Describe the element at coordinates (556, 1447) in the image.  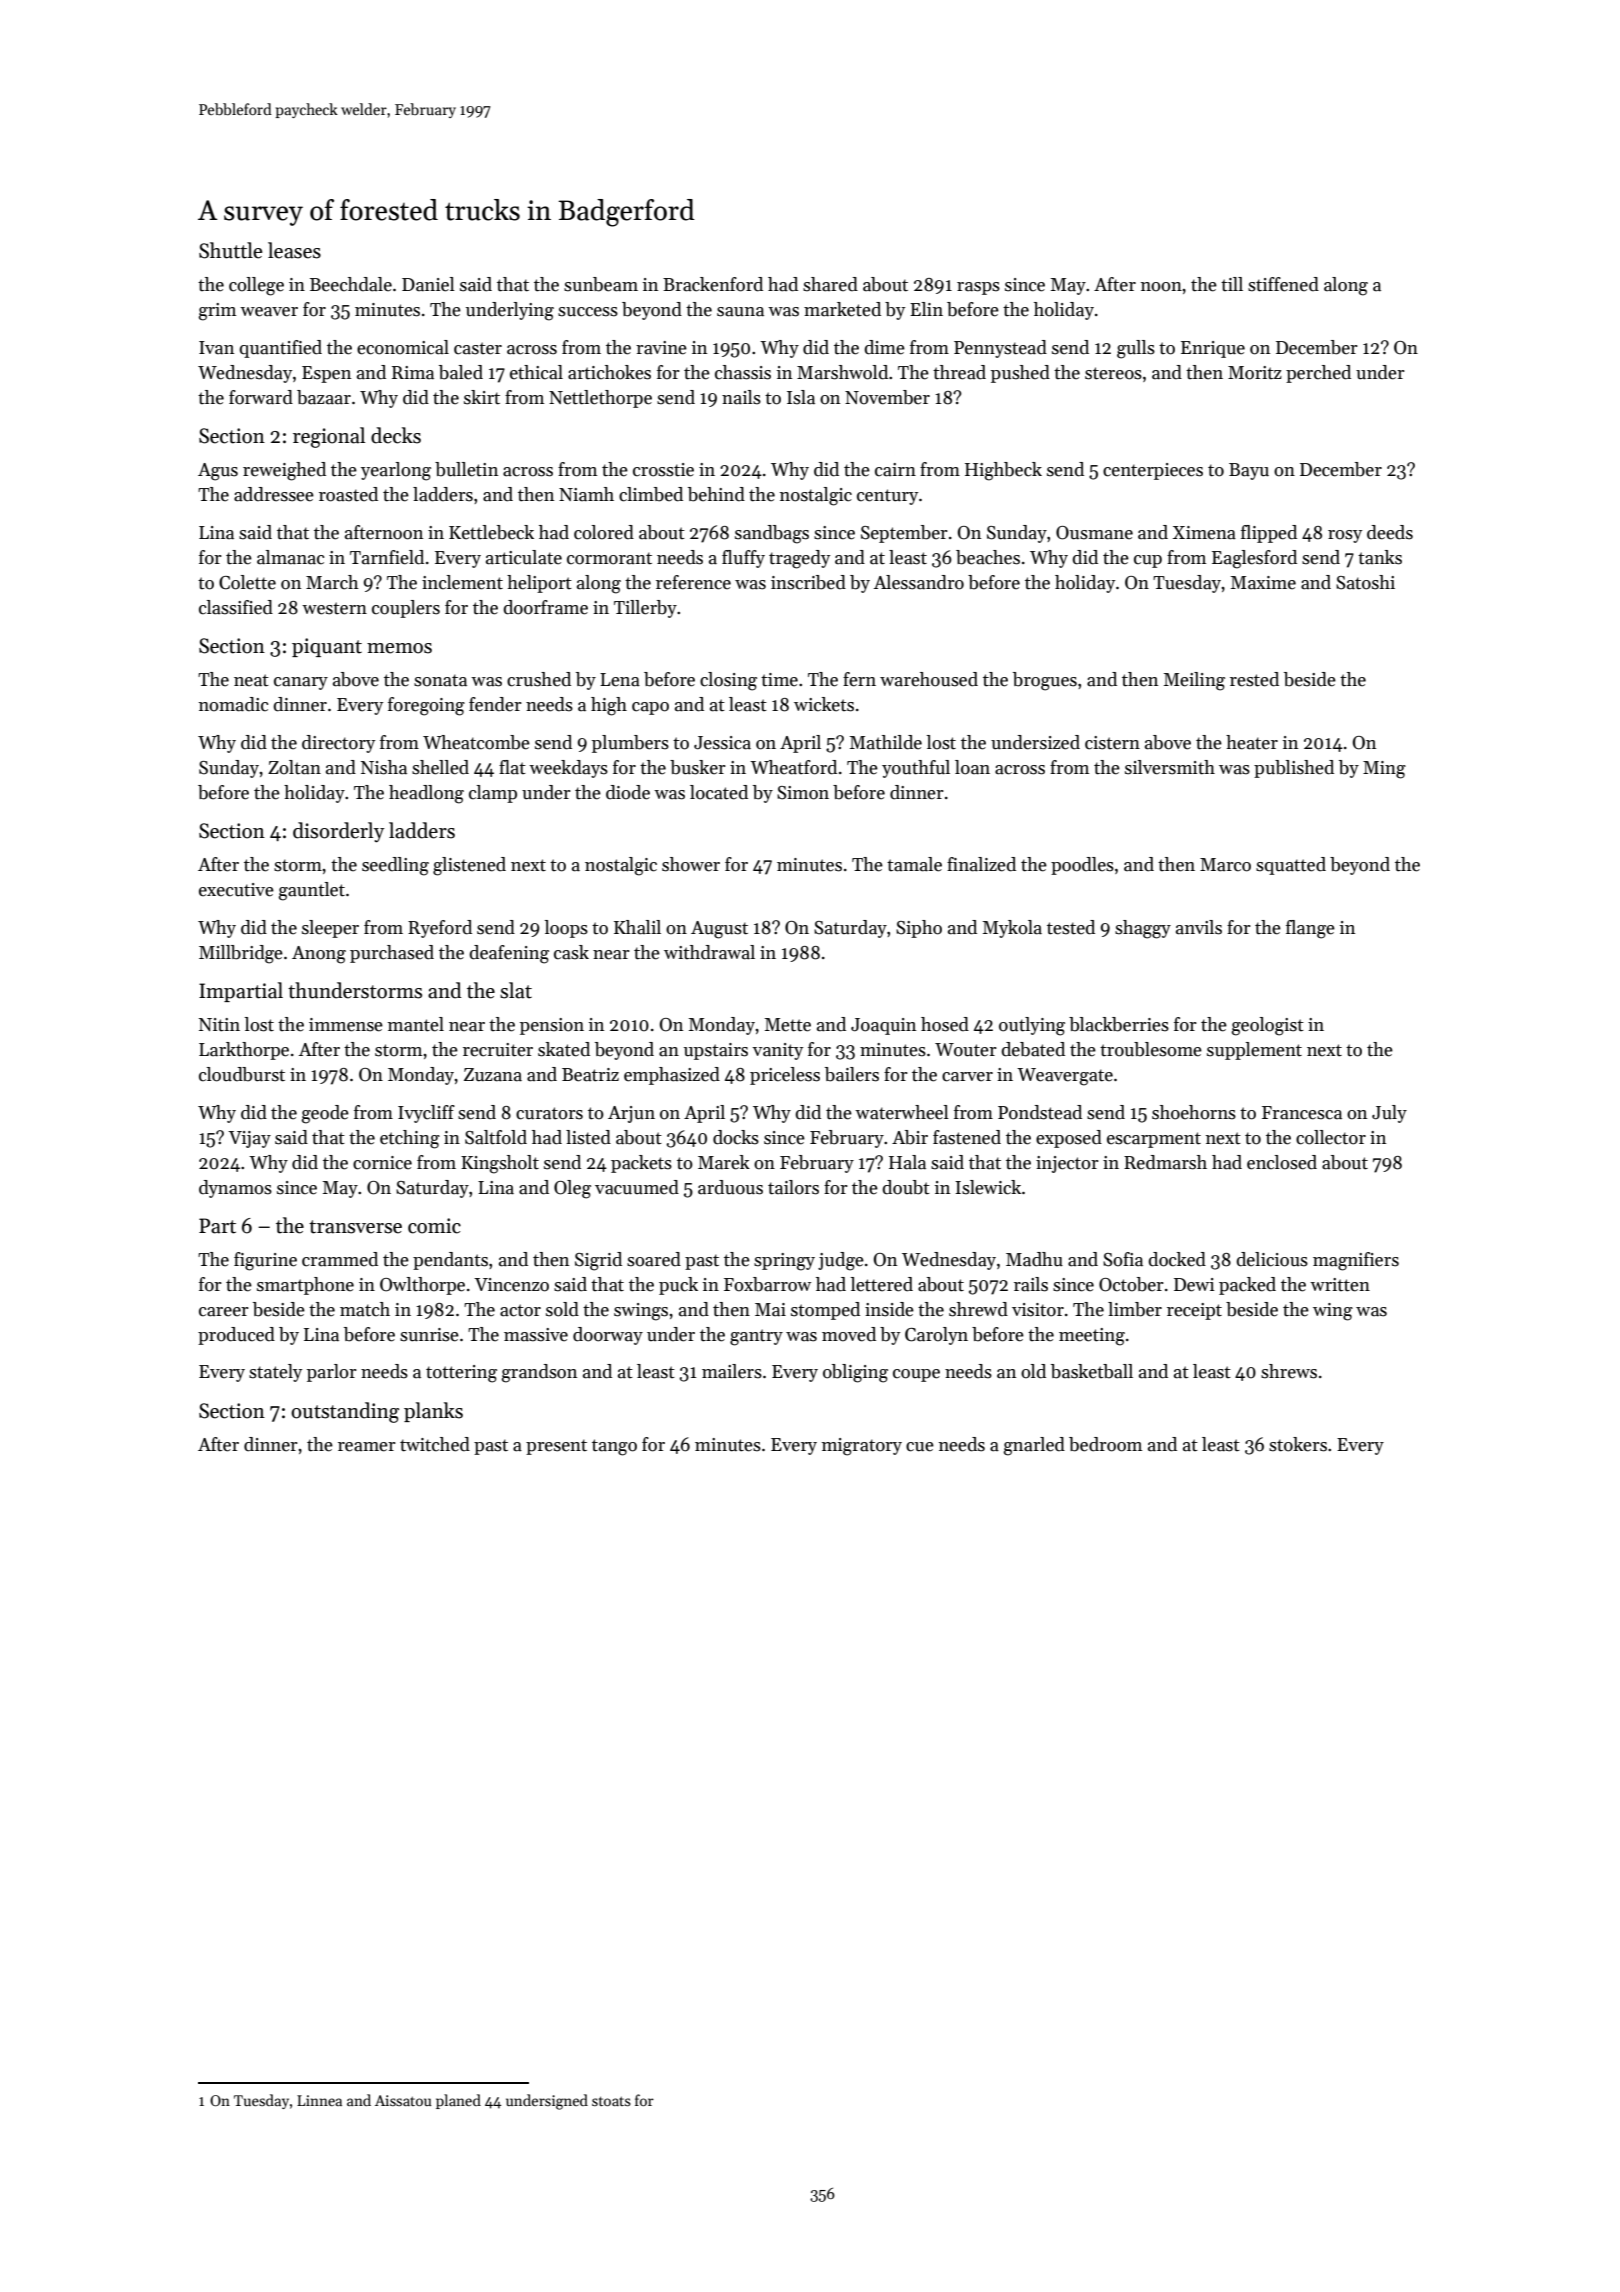
I see `present` at that location.
